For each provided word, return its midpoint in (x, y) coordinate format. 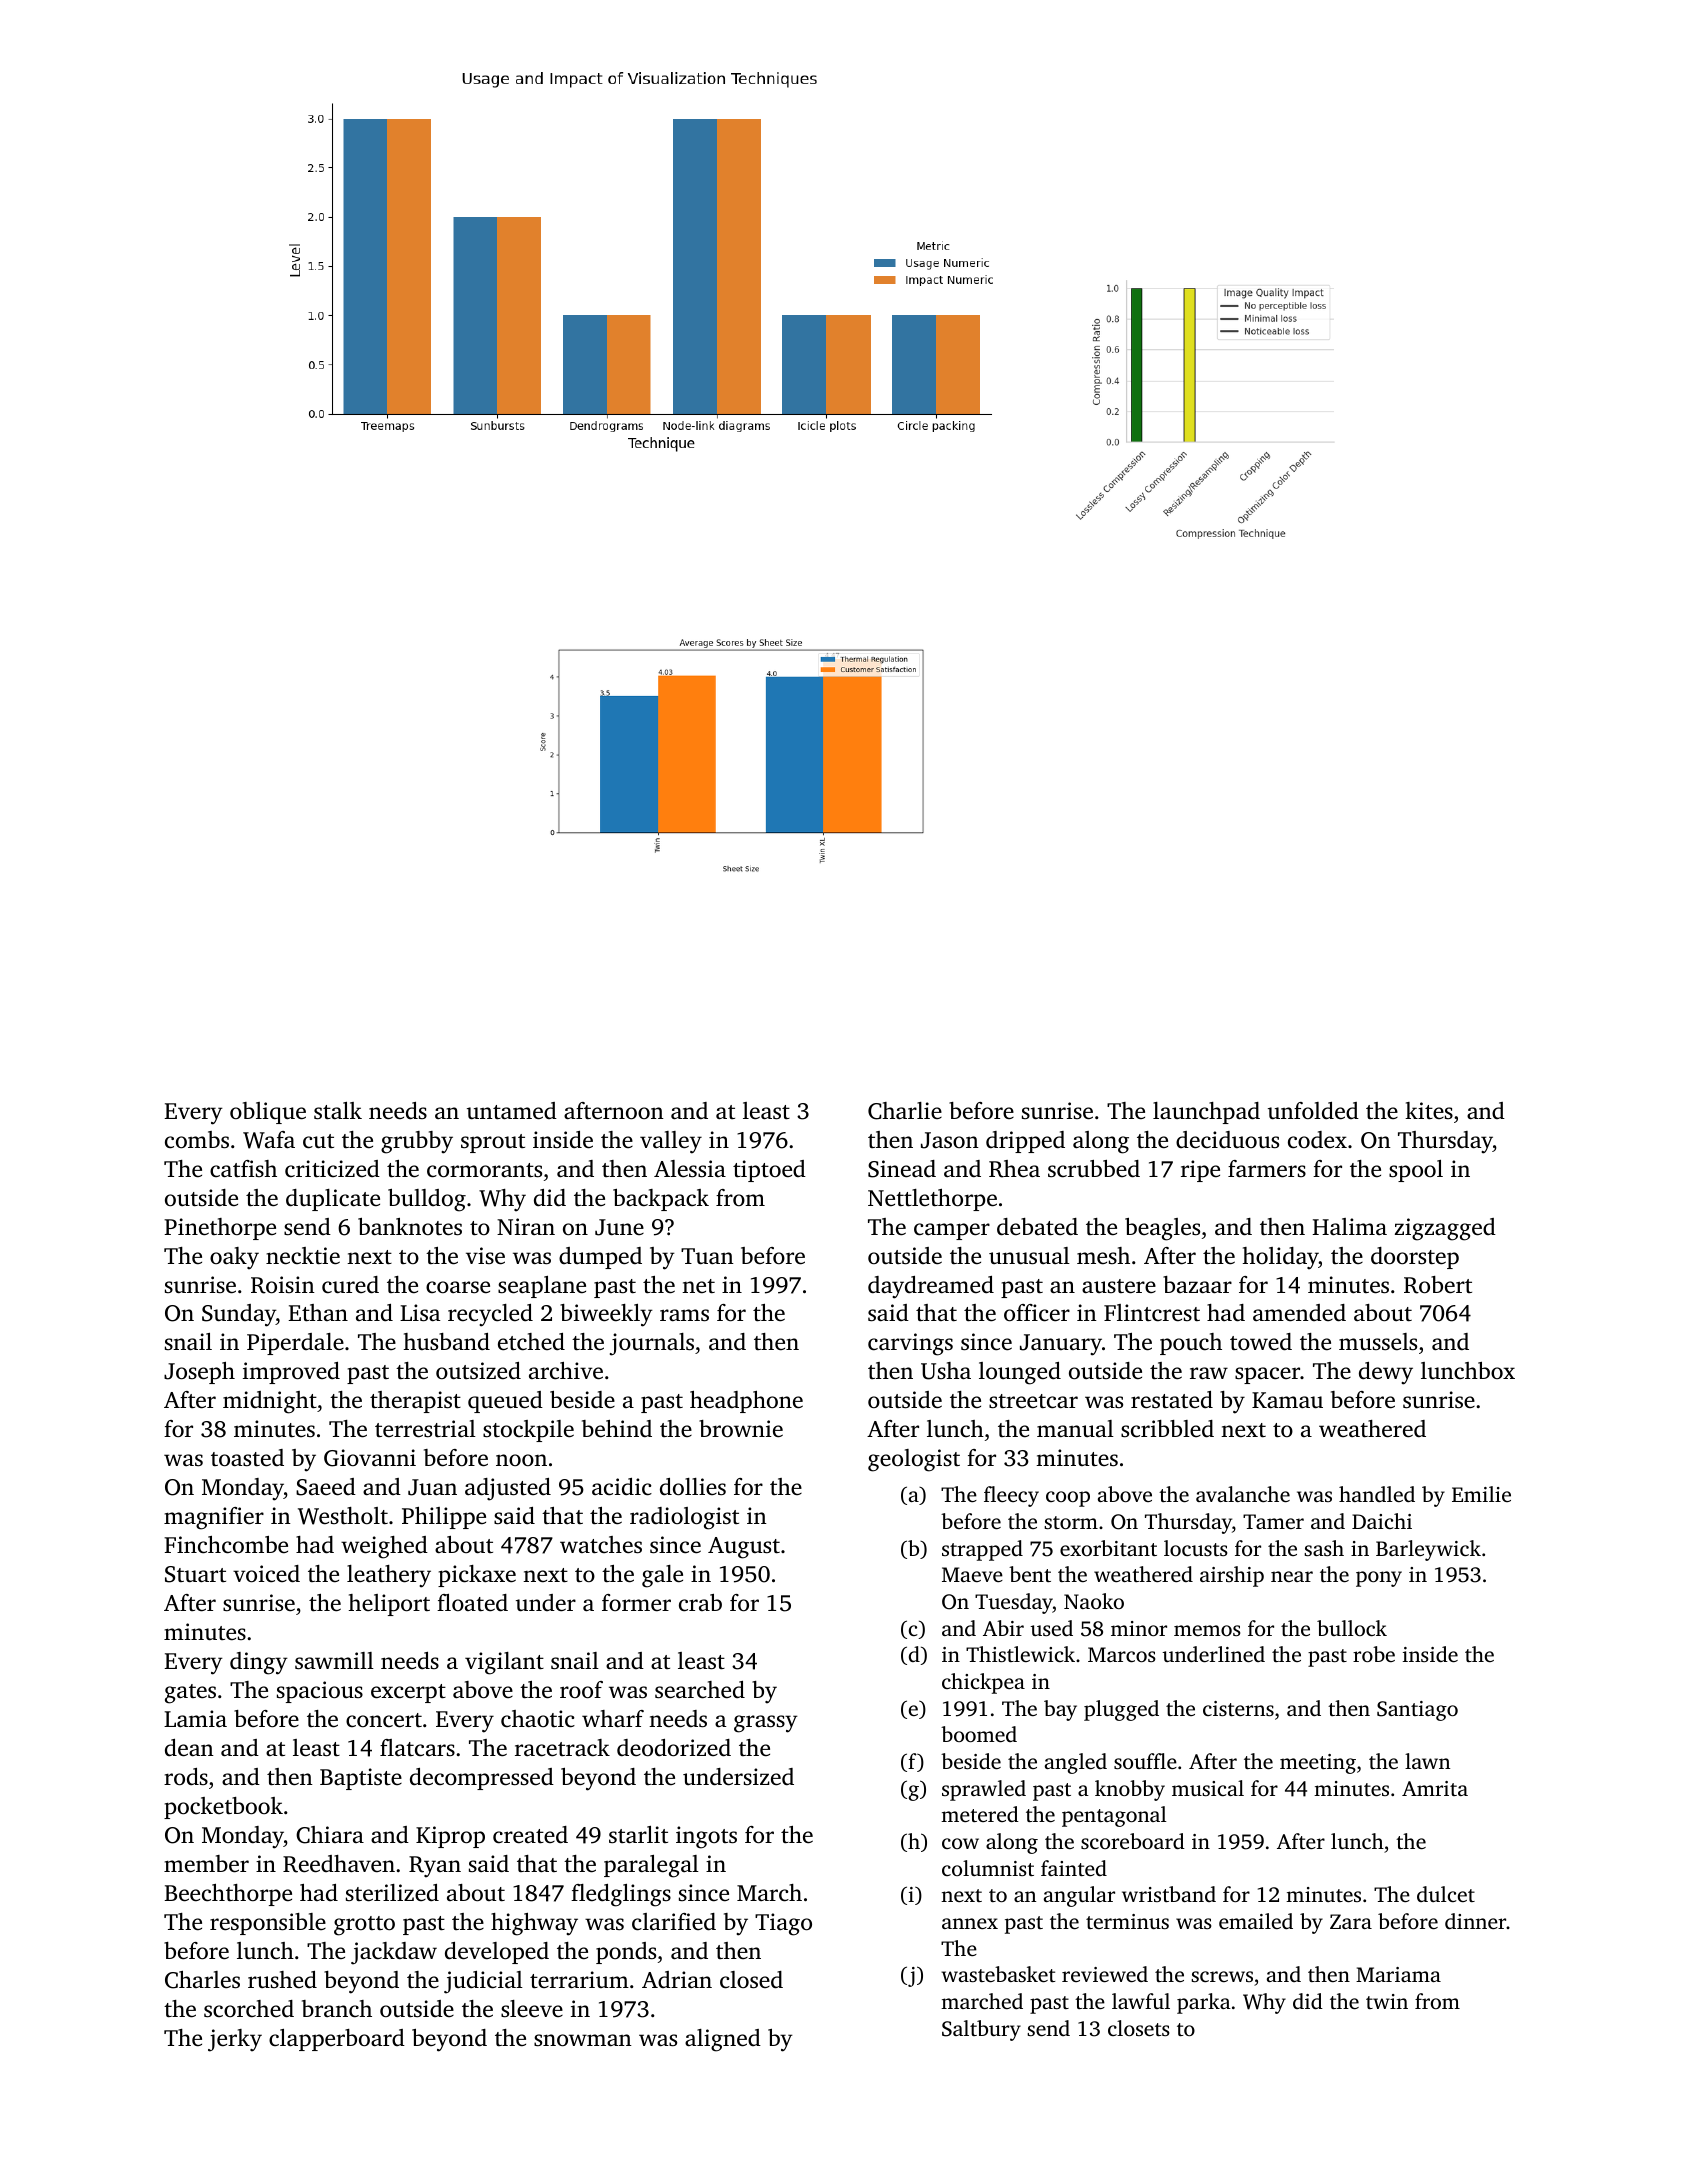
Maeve (972, 1574)
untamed (512, 1111)
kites (1429, 1110)
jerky (235, 2040)
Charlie (905, 1111)
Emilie (1481, 1494)
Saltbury (981, 2030)
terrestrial (425, 1429)
